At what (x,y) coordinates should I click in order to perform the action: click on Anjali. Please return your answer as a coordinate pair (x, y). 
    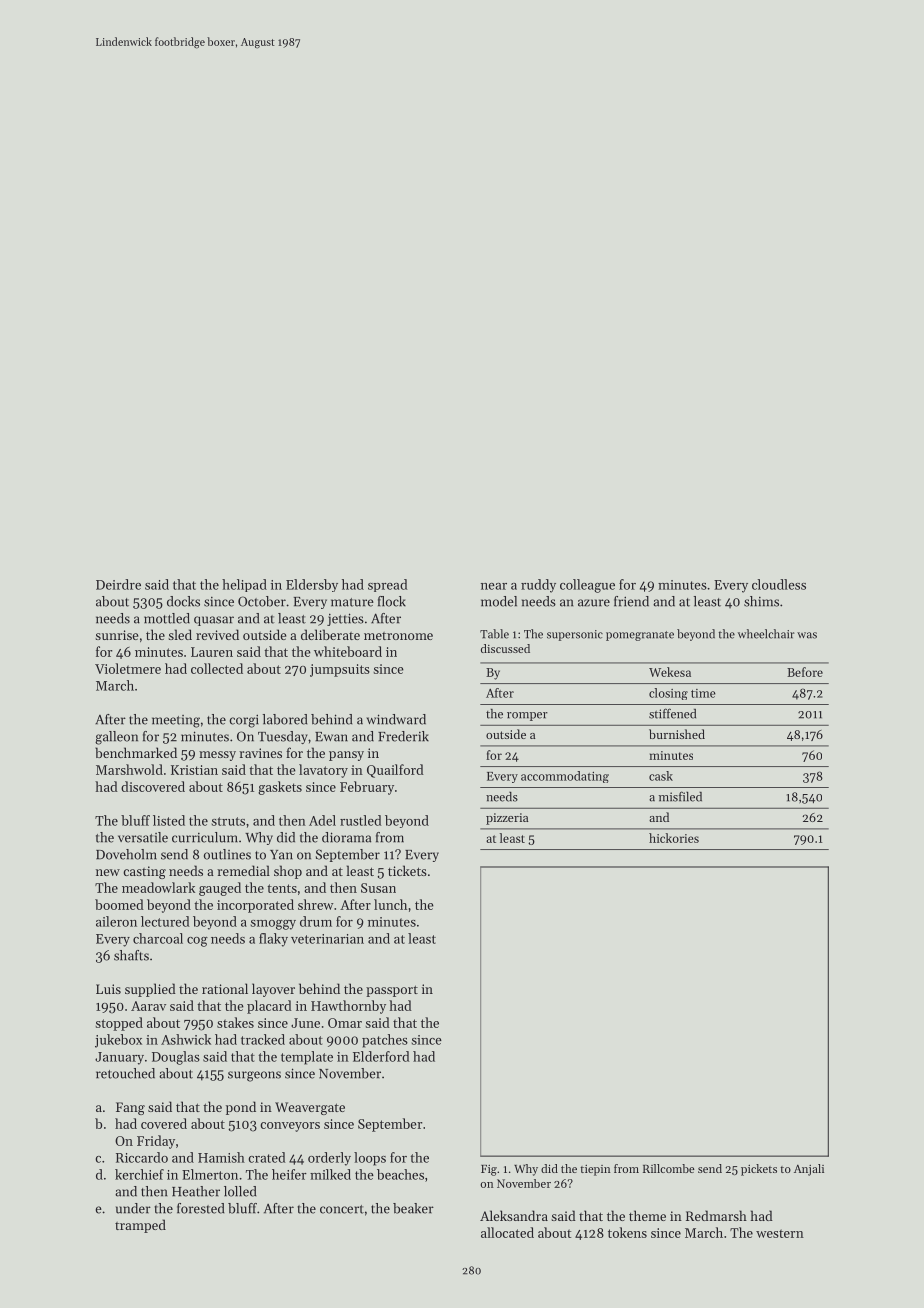
    Looking at the image, I should click on (809, 1170).
